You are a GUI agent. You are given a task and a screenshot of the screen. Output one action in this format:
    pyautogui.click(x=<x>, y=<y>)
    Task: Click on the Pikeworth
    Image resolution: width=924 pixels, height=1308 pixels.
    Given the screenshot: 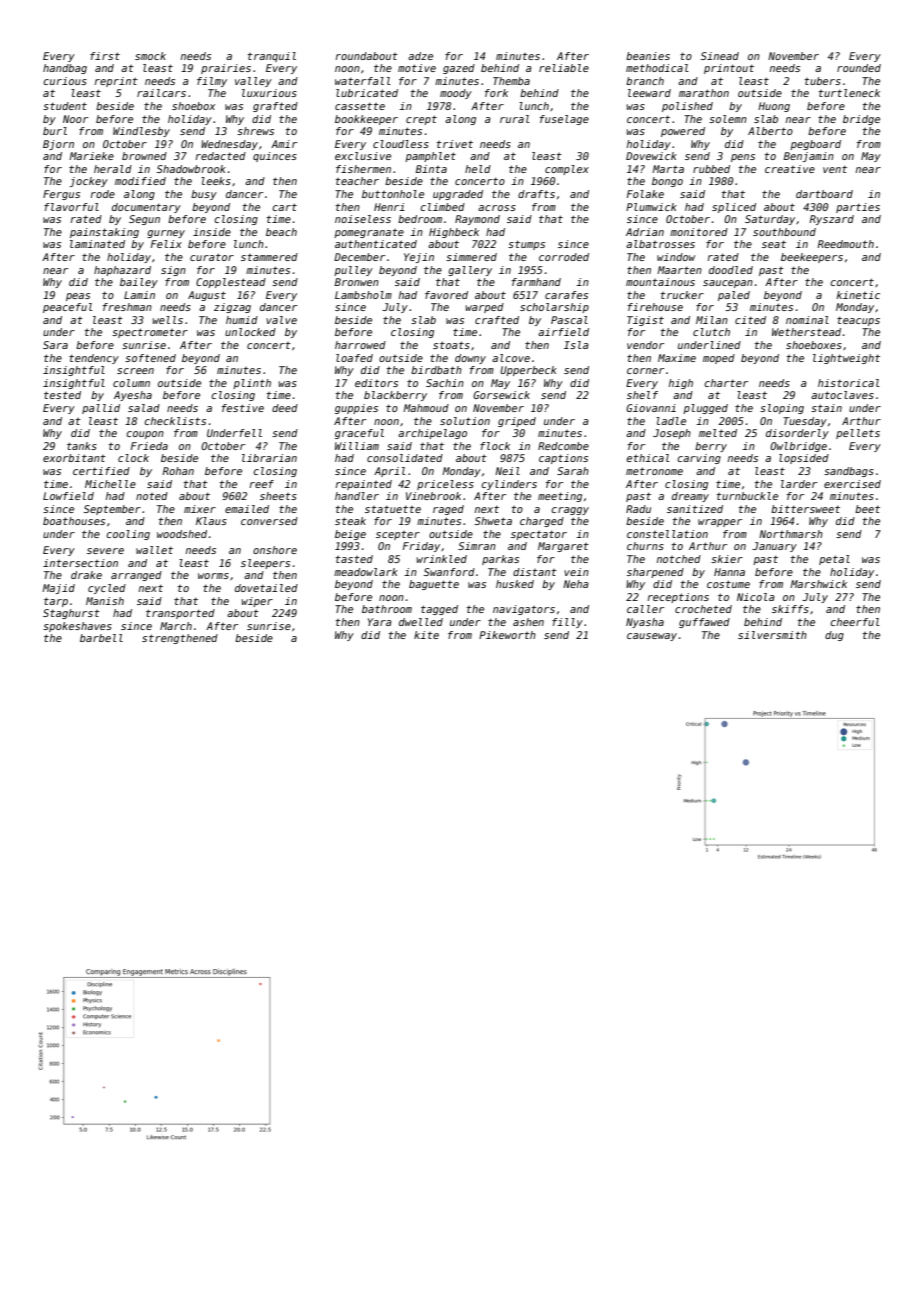 What is the action you would take?
    pyautogui.click(x=507, y=635)
